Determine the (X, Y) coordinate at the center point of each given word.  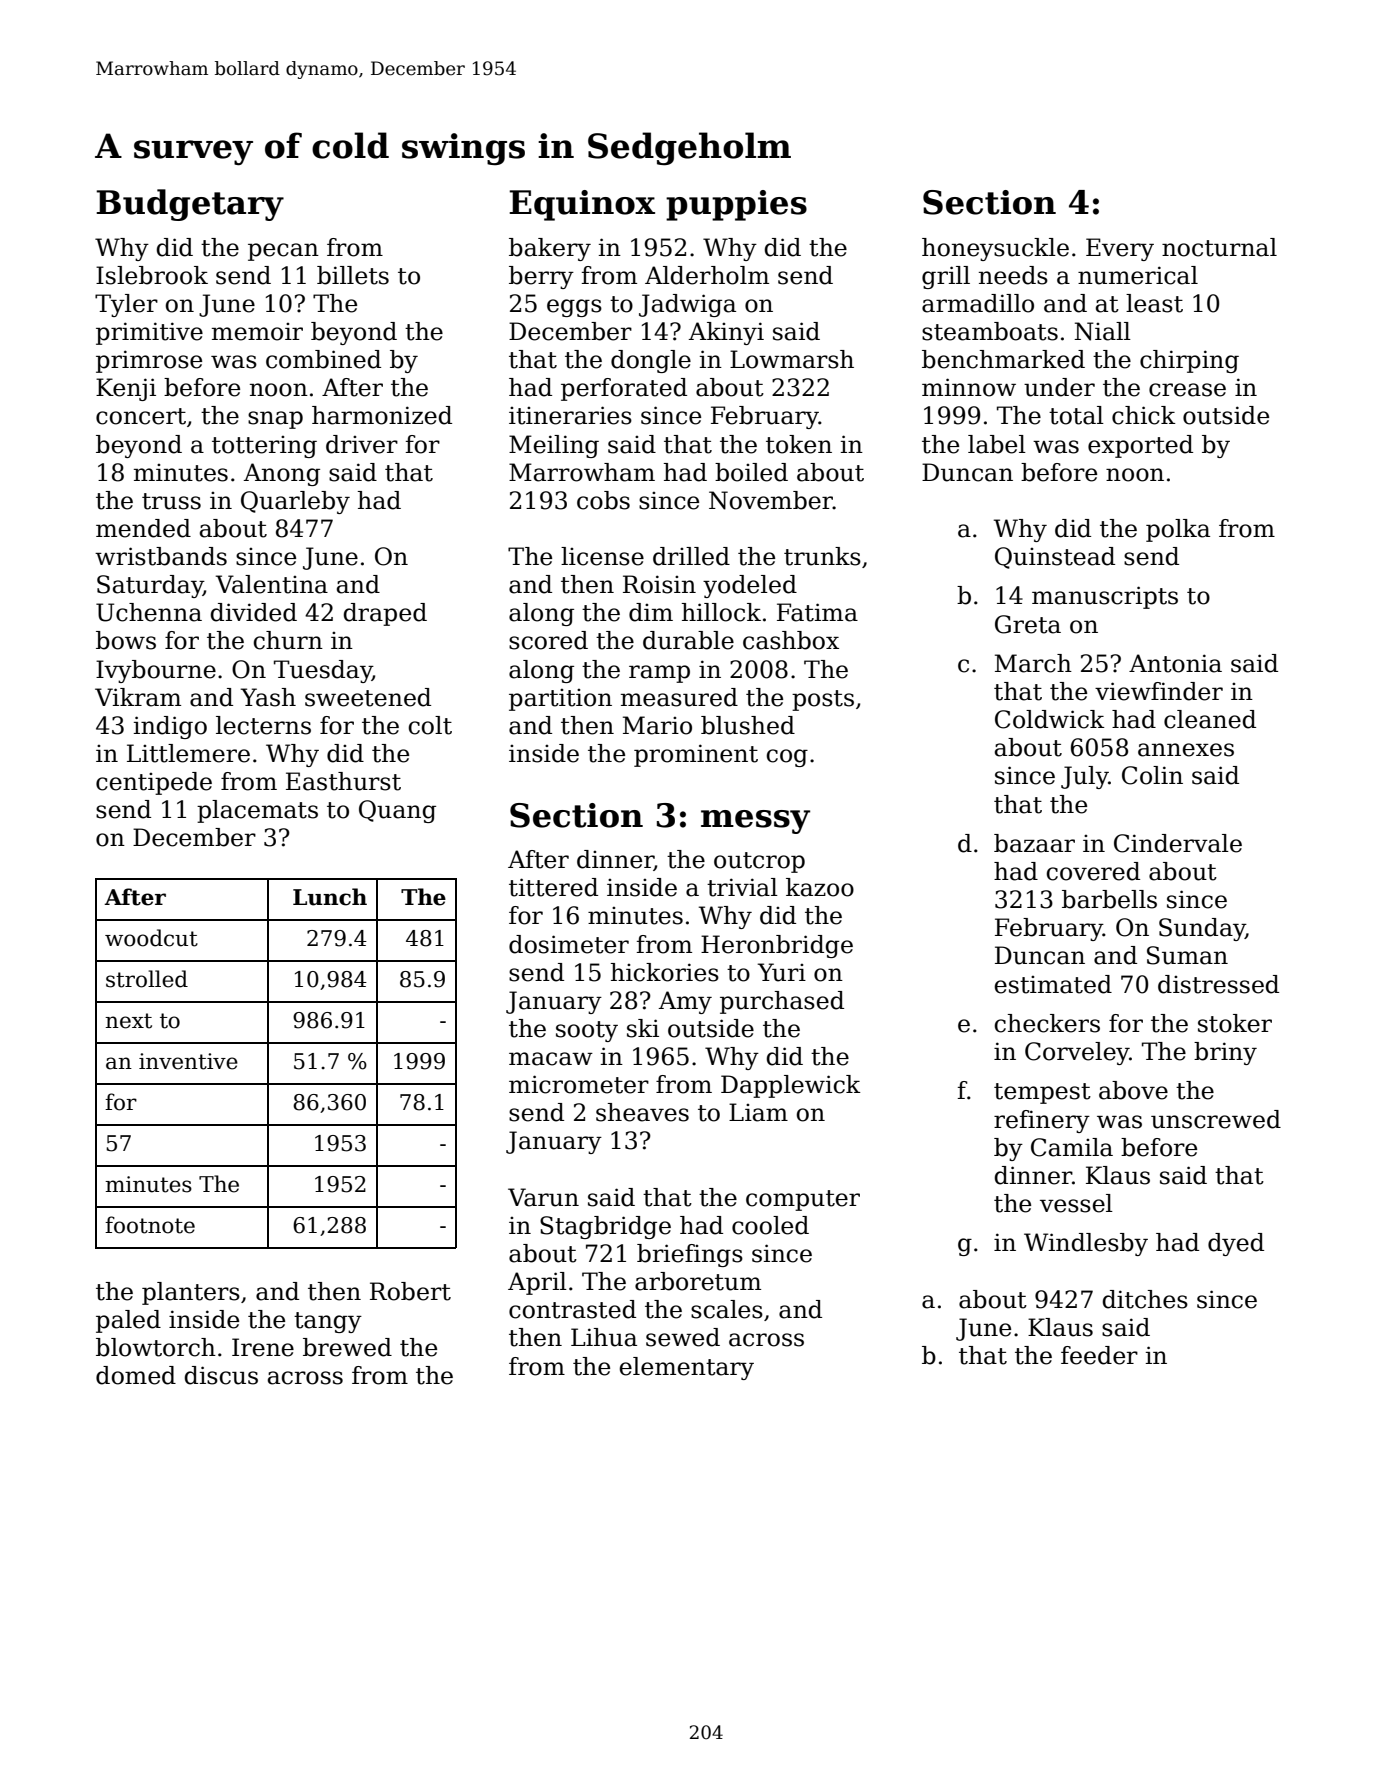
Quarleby (295, 502)
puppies (736, 205)
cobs (603, 500)
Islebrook (152, 275)
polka (1178, 530)
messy (755, 822)
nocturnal (1219, 247)
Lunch (330, 897)
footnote (150, 1225)
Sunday (1202, 929)
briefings (690, 1255)
